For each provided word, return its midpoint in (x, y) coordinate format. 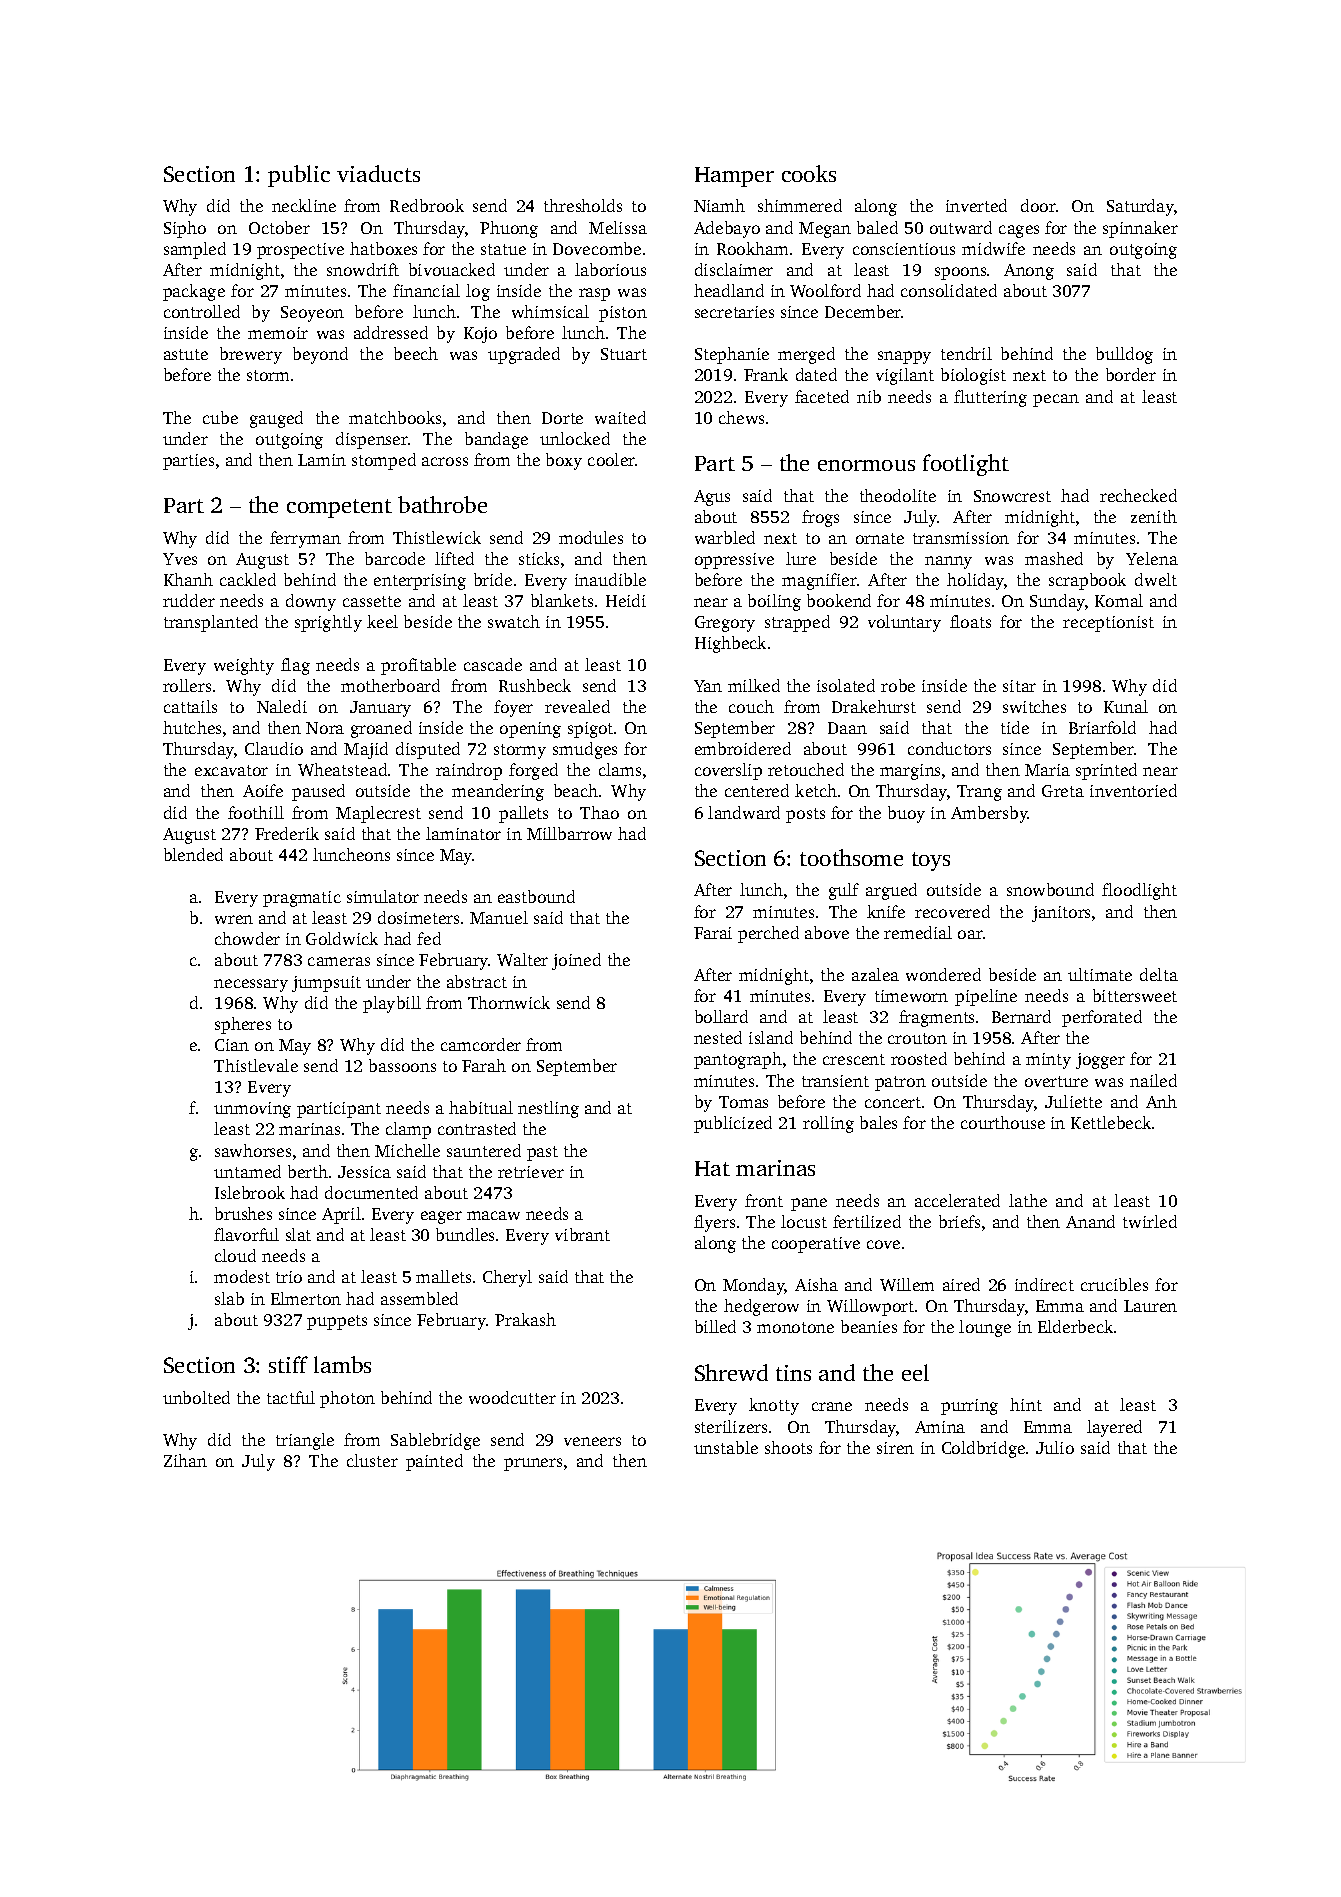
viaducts (378, 173)
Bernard (1021, 1016)
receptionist (1108, 624)
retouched (806, 769)
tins (793, 1373)
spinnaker (1140, 229)
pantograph (738, 1060)
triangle (305, 1441)
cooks (809, 173)
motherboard (390, 685)
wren (234, 919)
